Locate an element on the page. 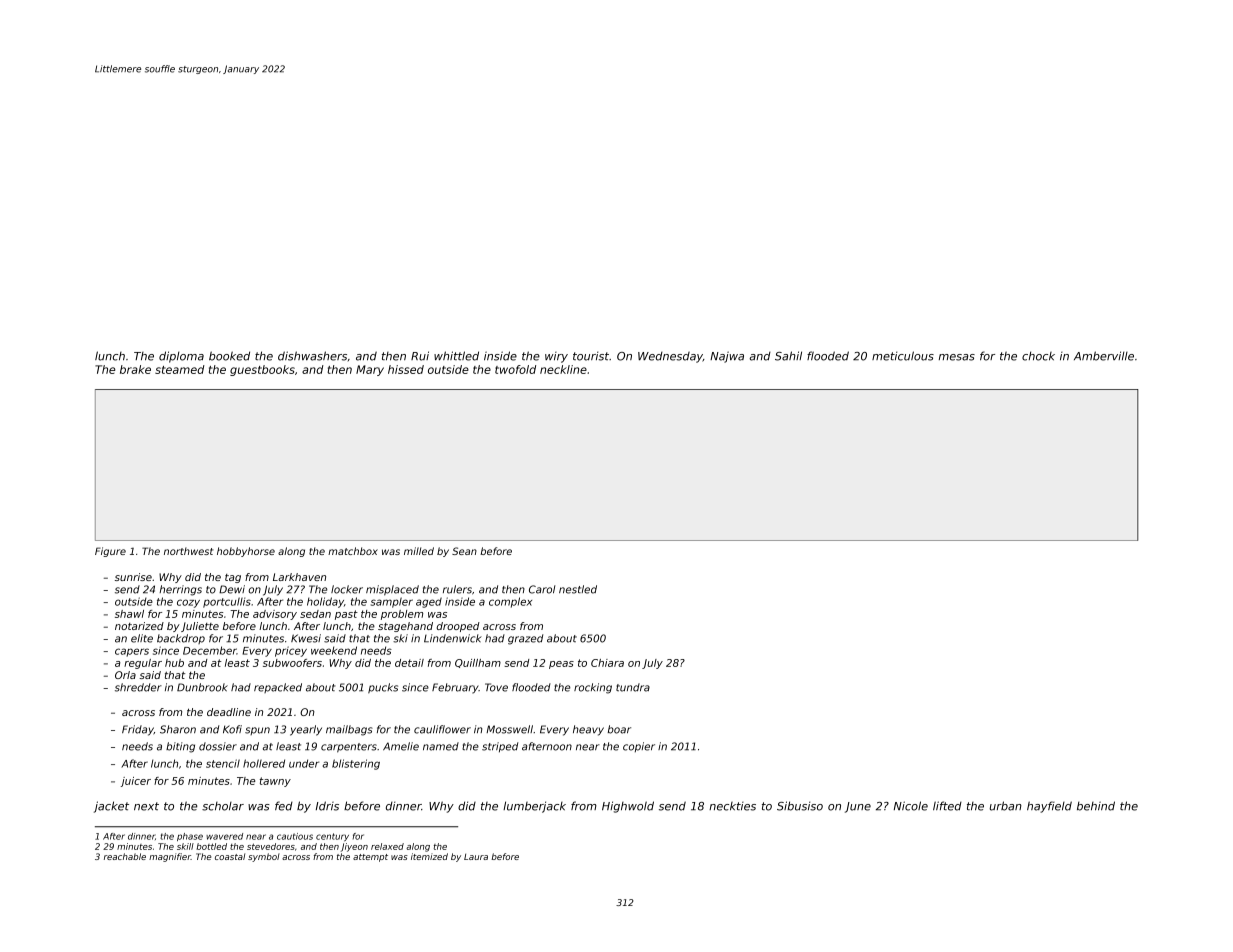 This page has height=952, width=1233. hub is located at coordinates (174, 663).
